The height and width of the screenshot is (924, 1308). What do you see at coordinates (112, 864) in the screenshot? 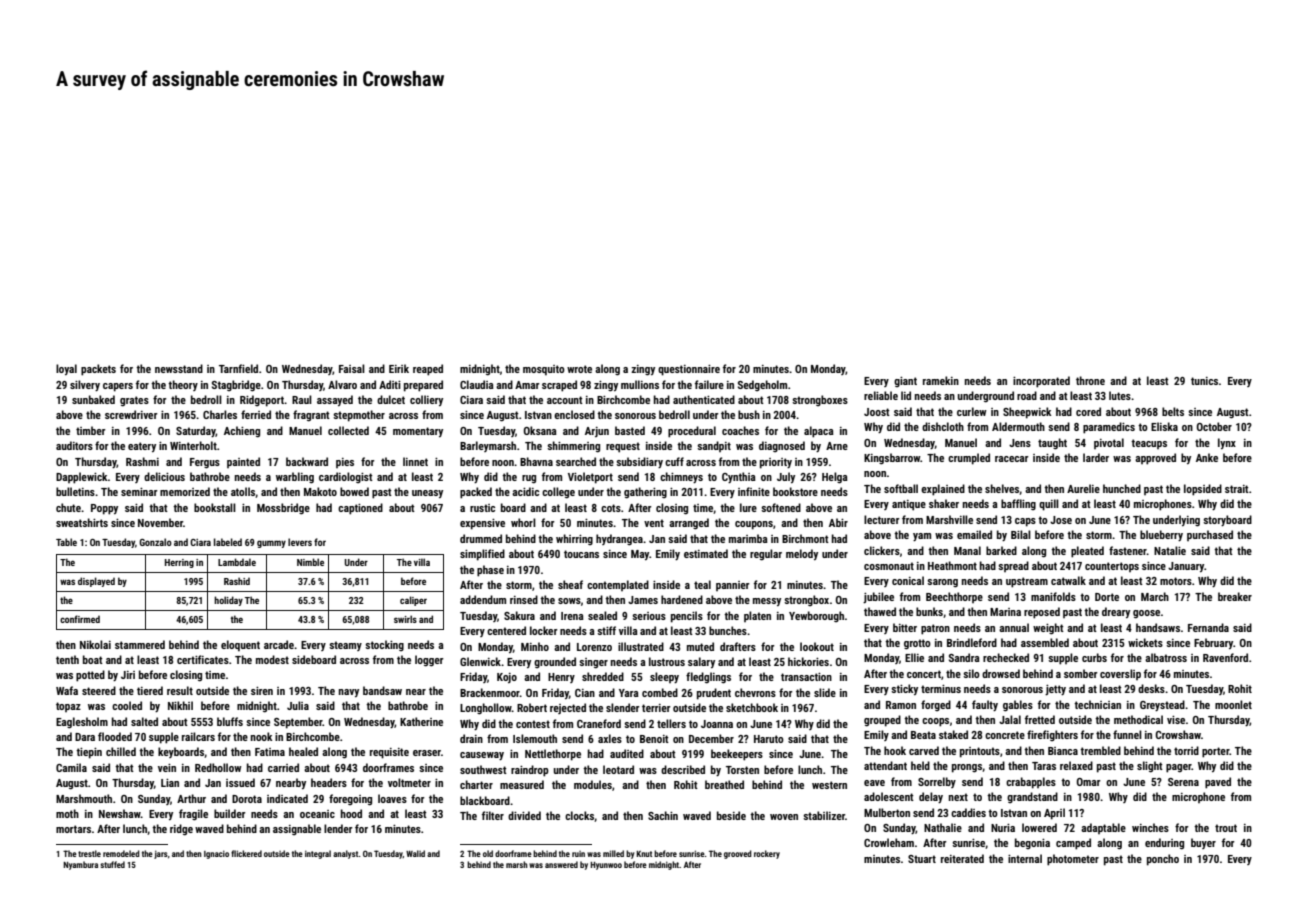
I see `stuffed` at bounding box center [112, 864].
